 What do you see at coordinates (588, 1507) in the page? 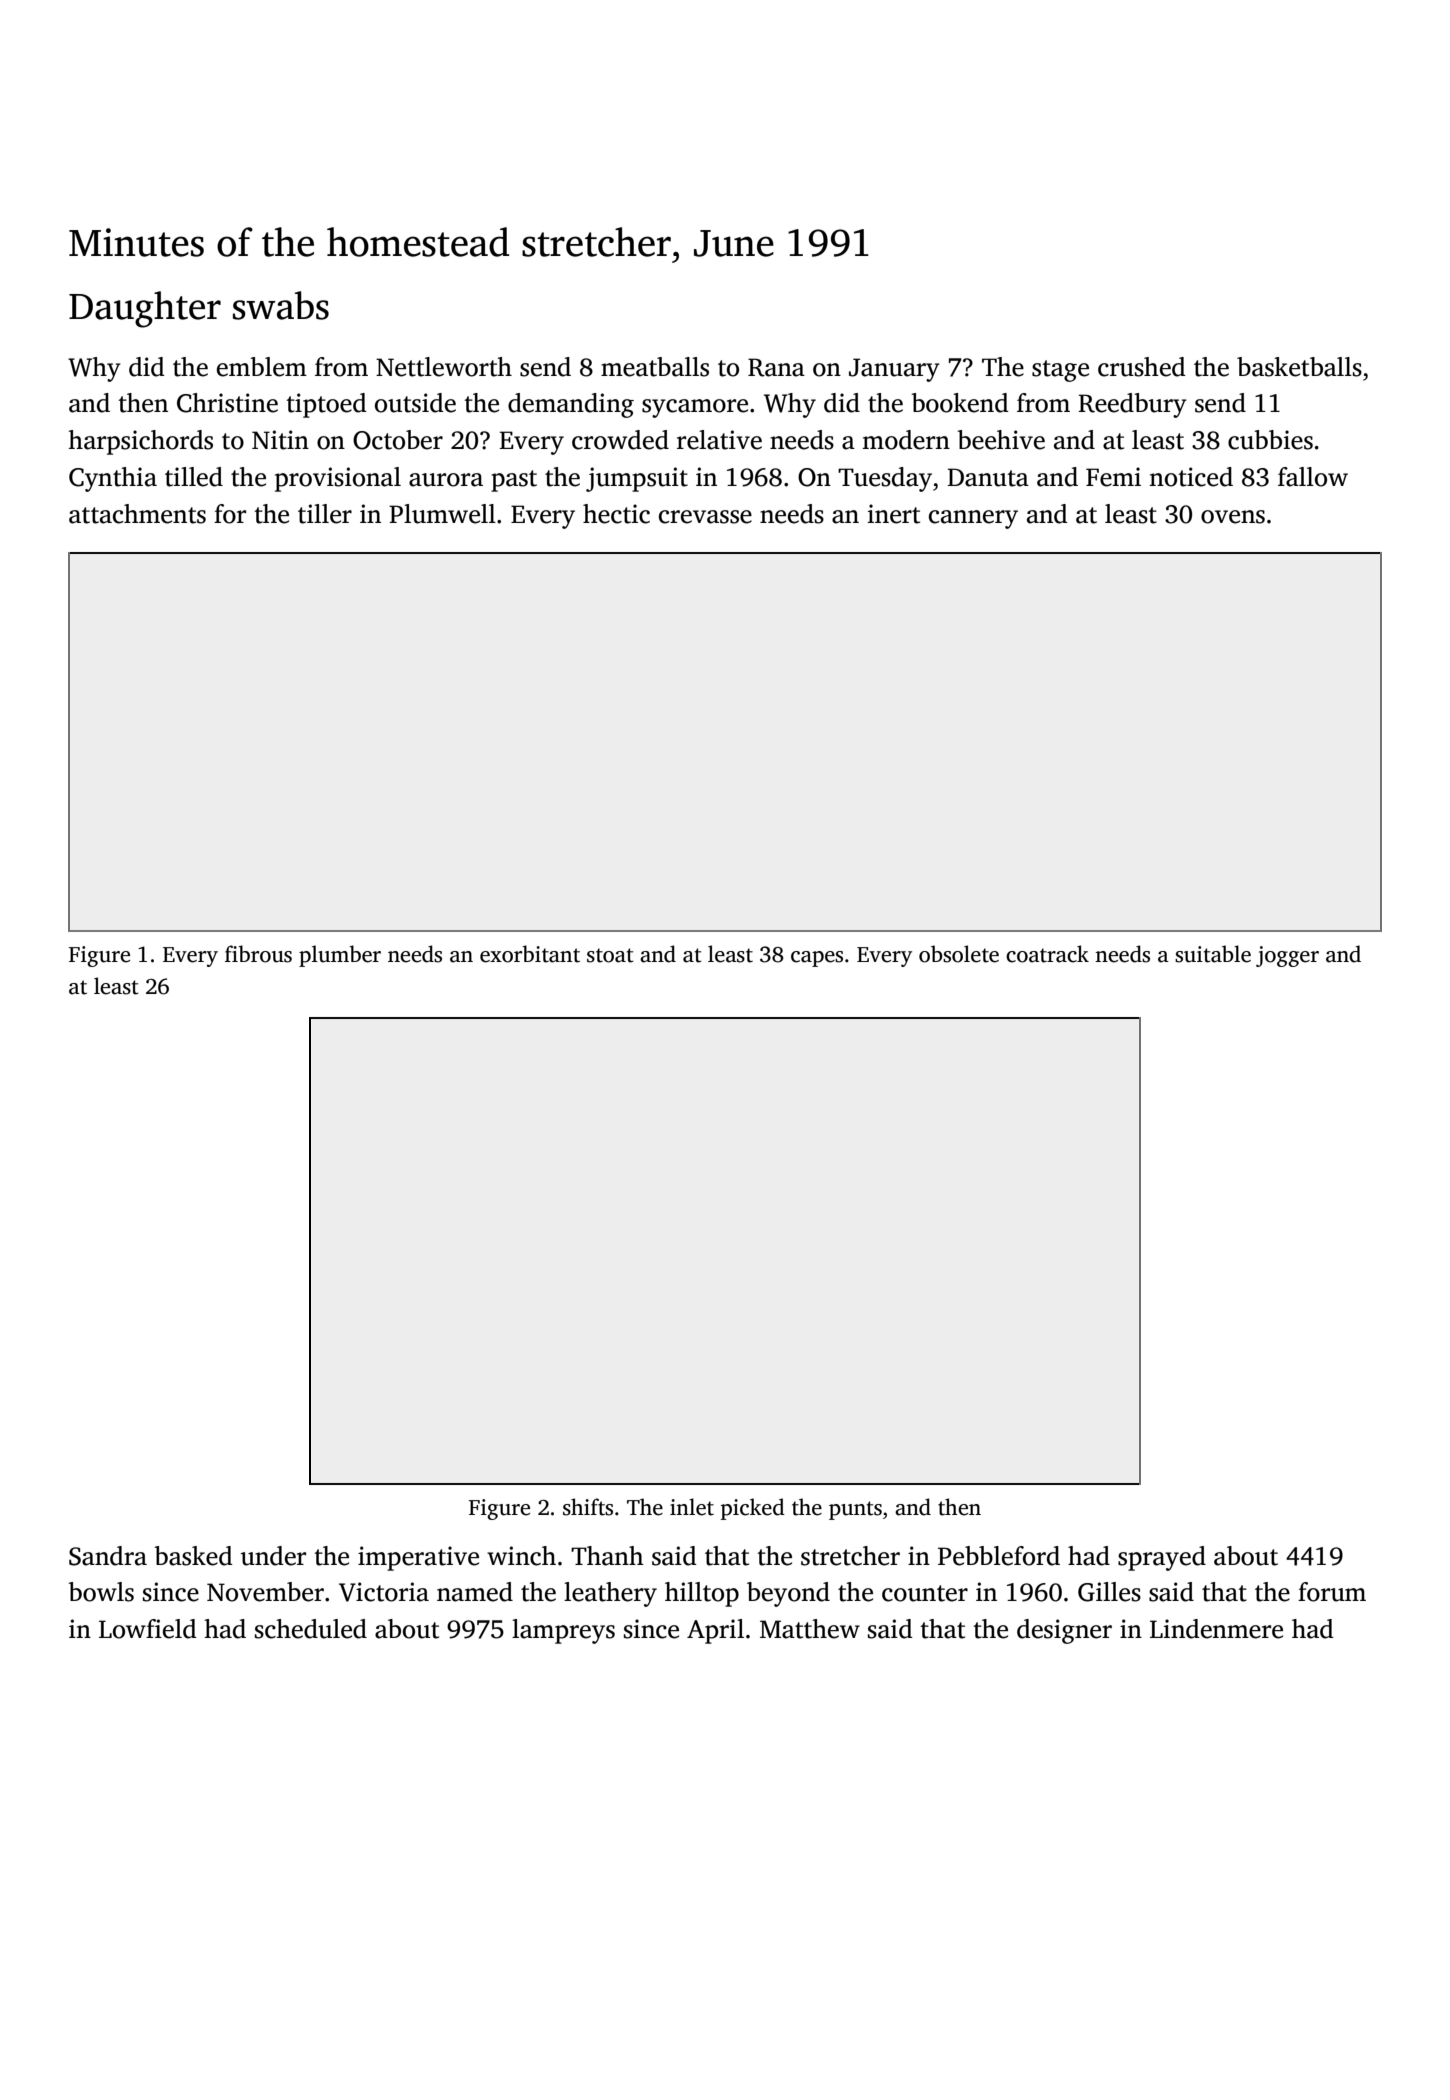
I see `shifts` at bounding box center [588, 1507].
